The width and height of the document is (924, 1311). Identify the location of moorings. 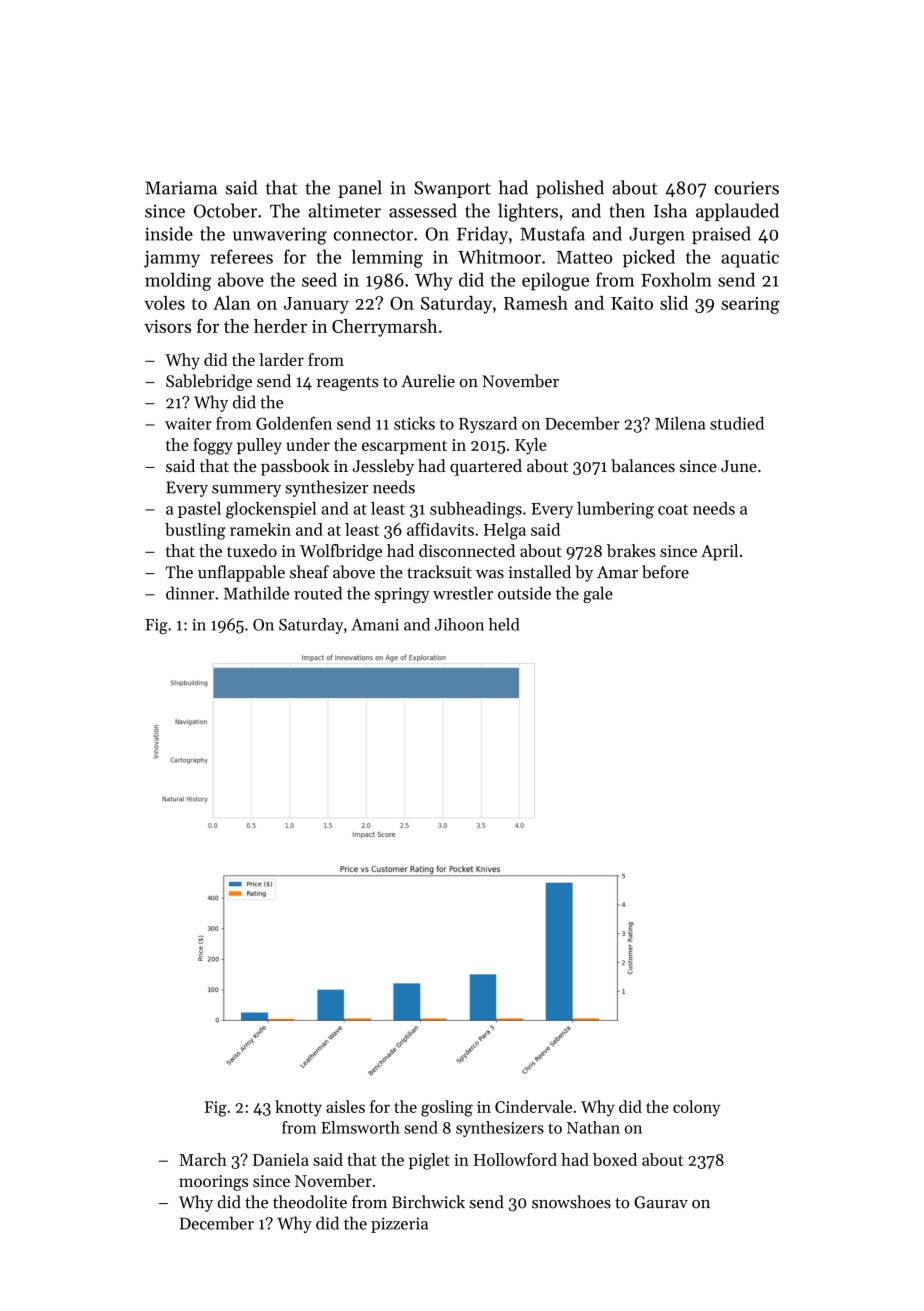
(213, 1183).
